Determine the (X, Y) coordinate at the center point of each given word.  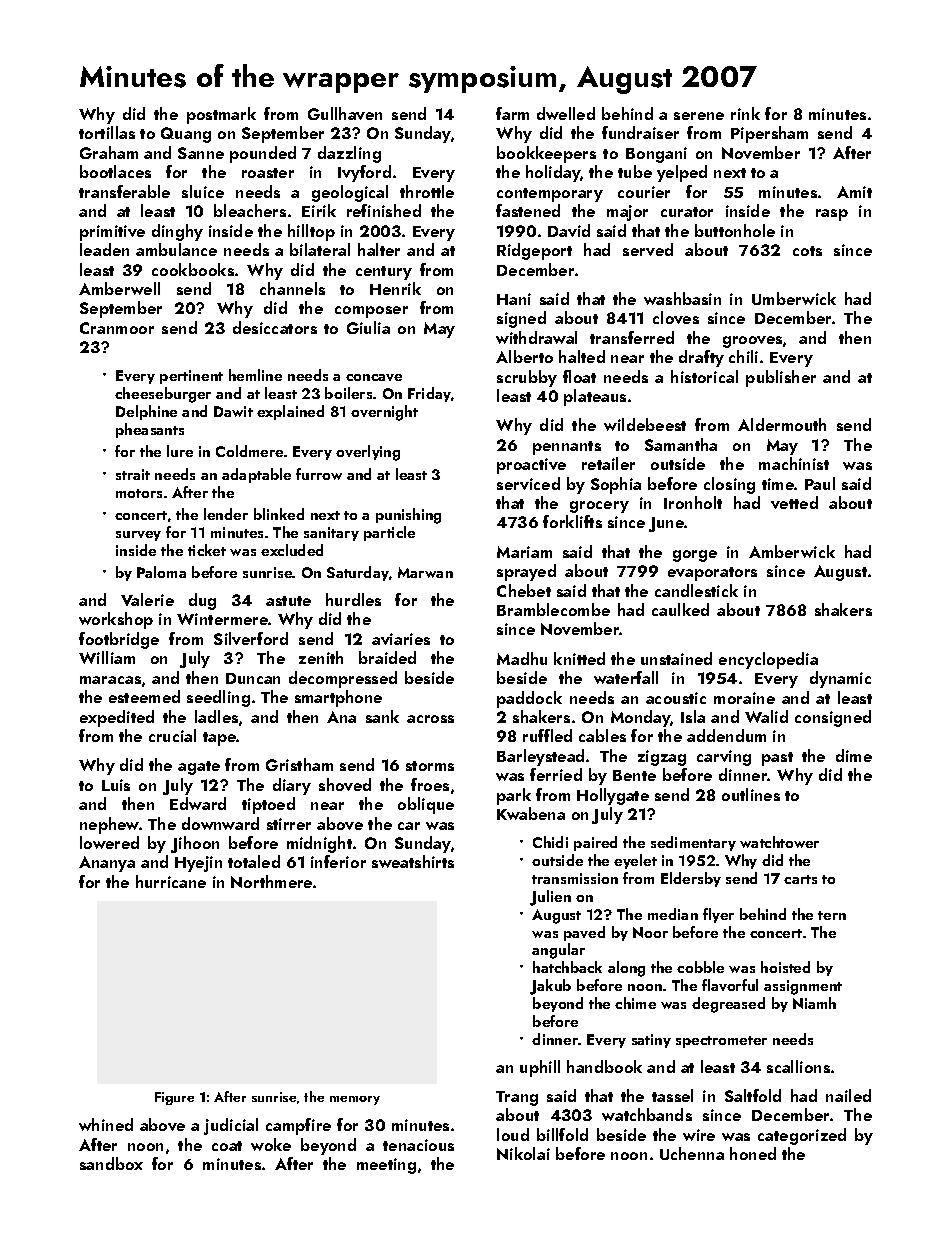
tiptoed (268, 805)
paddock (529, 699)
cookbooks (193, 269)
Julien (550, 898)
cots (807, 251)
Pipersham (769, 134)
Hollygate (613, 796)
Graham (109, 152)
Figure (174, 1098)
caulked (680, 609)
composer (371, 312)
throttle (427, 191)
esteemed (144, 696)
